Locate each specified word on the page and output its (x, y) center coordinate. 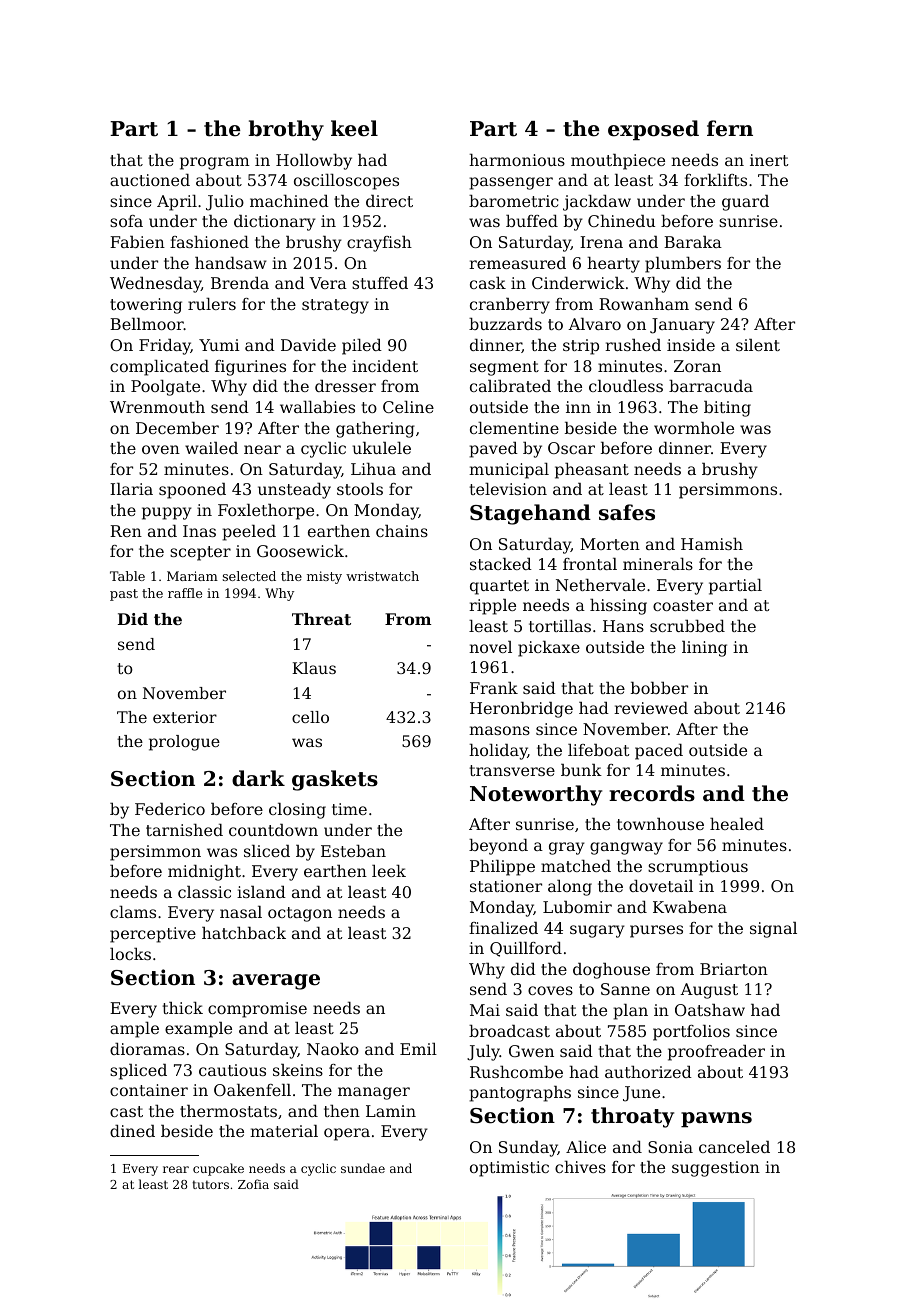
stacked (501, 564)
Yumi (219, 345)
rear (176, 1169)
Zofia (253, 1184)
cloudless (626, 386)
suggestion (716, 1169)
